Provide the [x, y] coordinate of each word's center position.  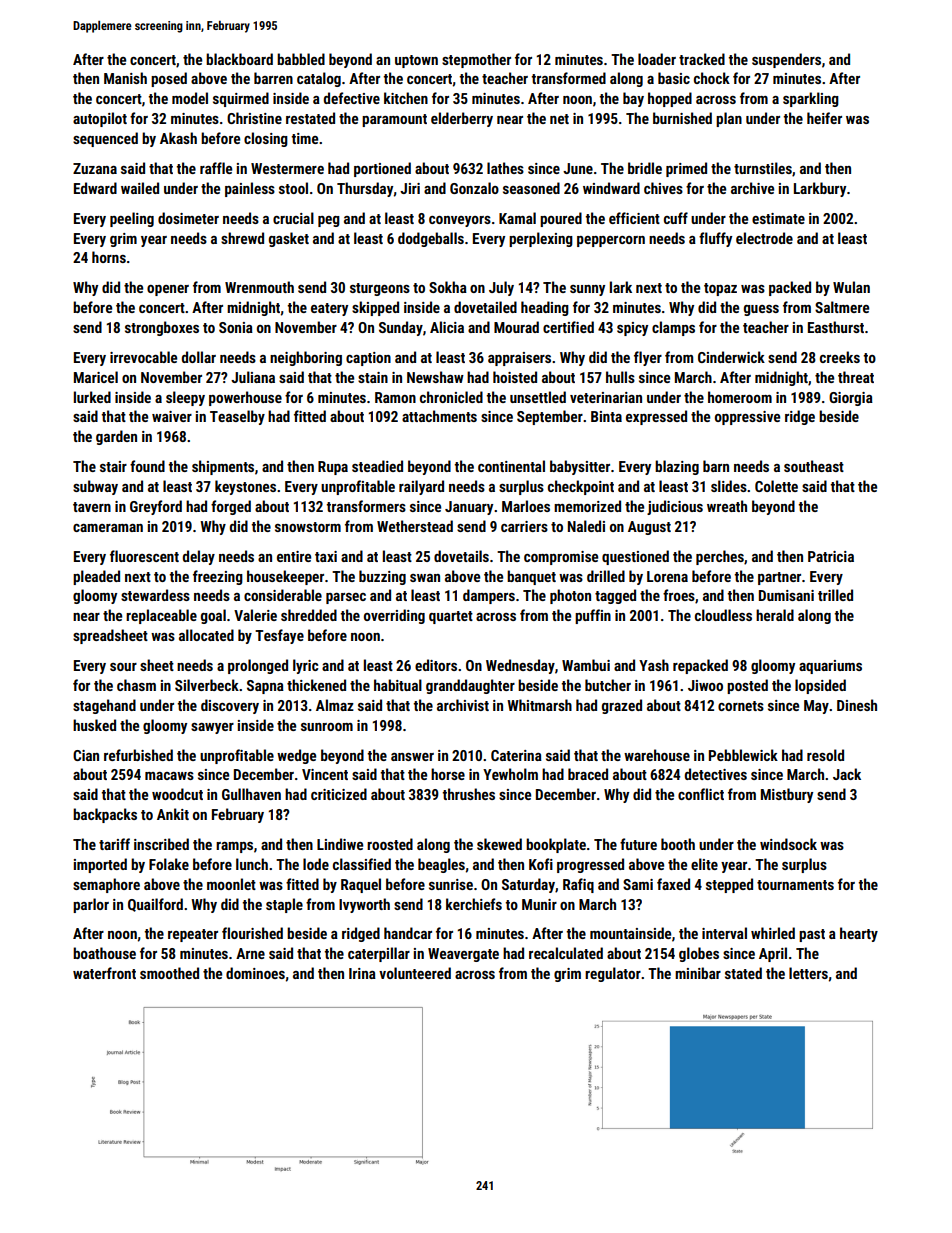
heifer [824, 118]
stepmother [476, 60]
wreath [727, 506]
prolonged [258, 666]
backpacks [105, 815]
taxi [326, 556]
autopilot [100, 119]
